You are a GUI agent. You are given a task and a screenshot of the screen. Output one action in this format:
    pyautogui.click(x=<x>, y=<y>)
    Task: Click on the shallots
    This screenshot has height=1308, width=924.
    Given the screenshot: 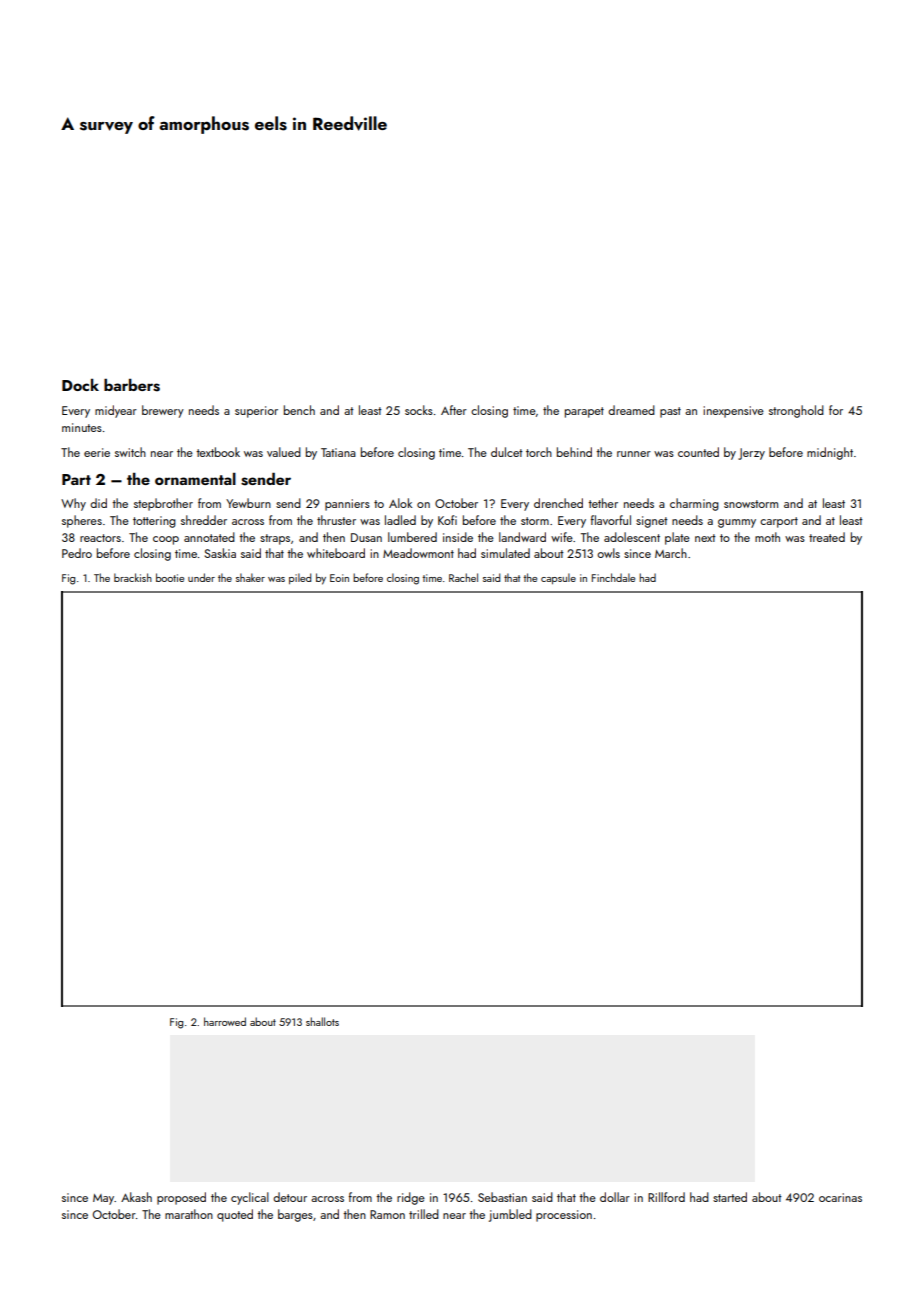 What is the action you would take?
    pyautogui.click(x=322, y=1021)
